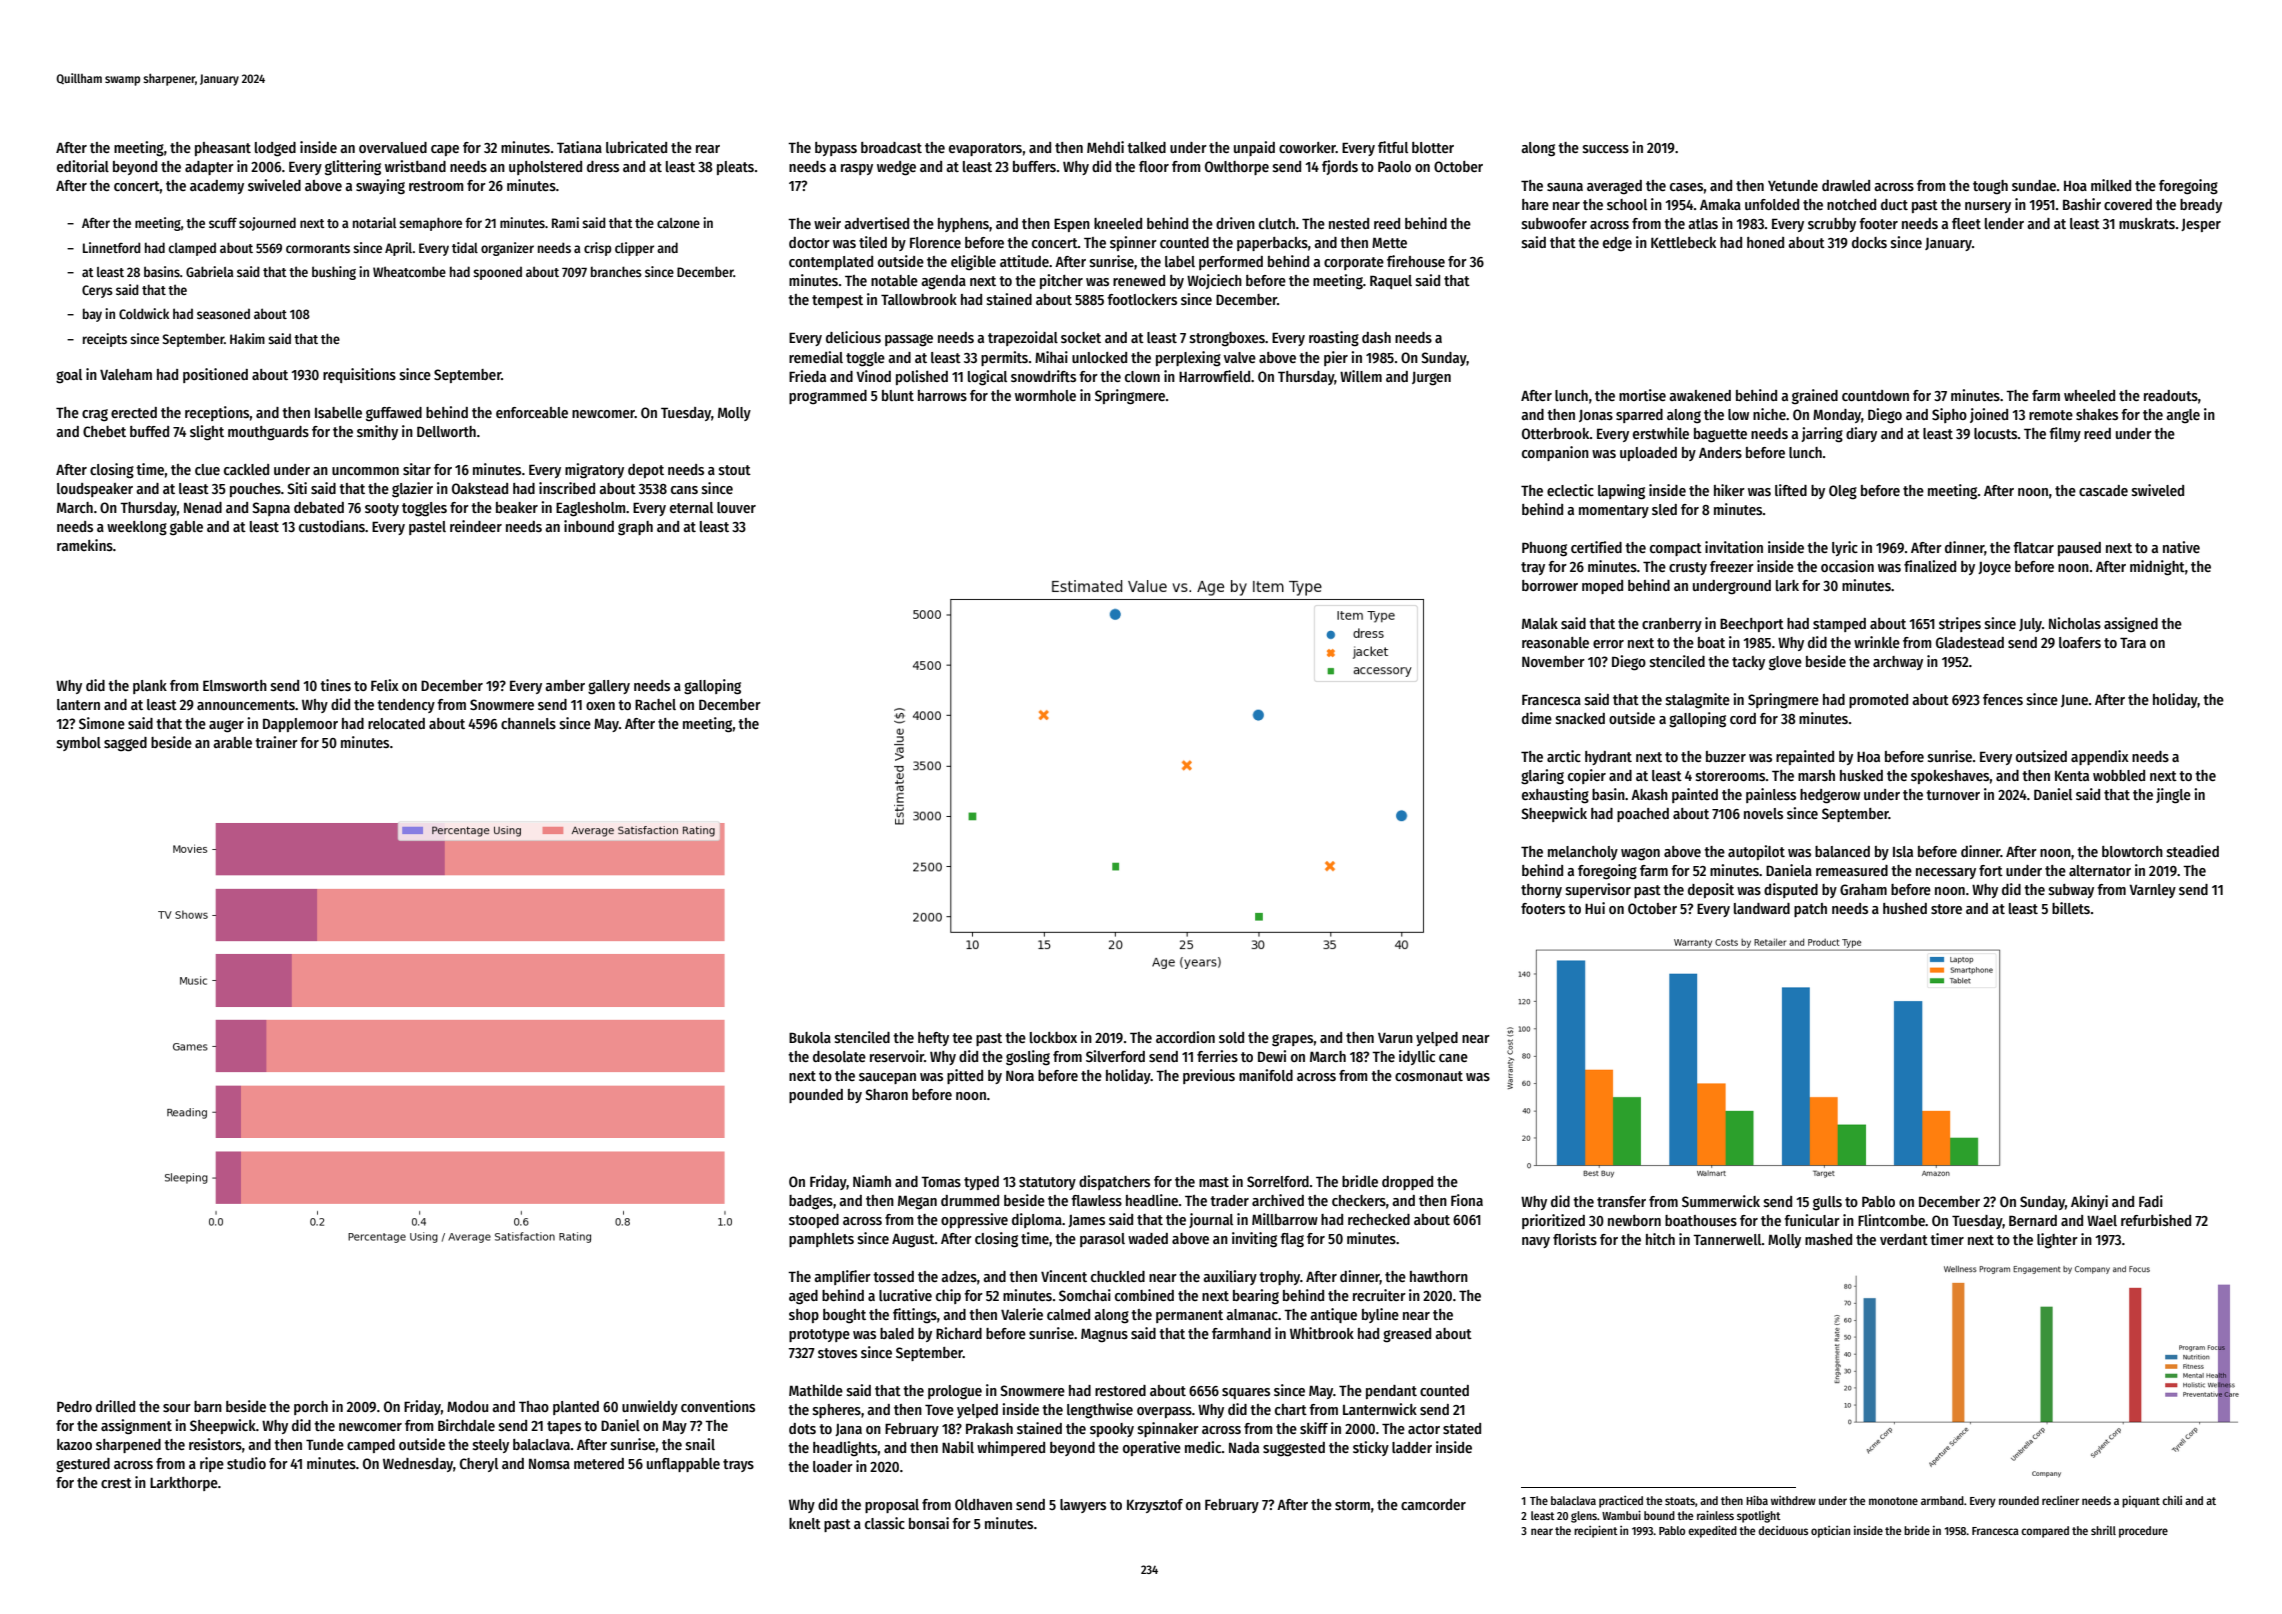 The width and height of the screenshot is (2282, 1614). I want to click on bready, so click(2201, 206).
